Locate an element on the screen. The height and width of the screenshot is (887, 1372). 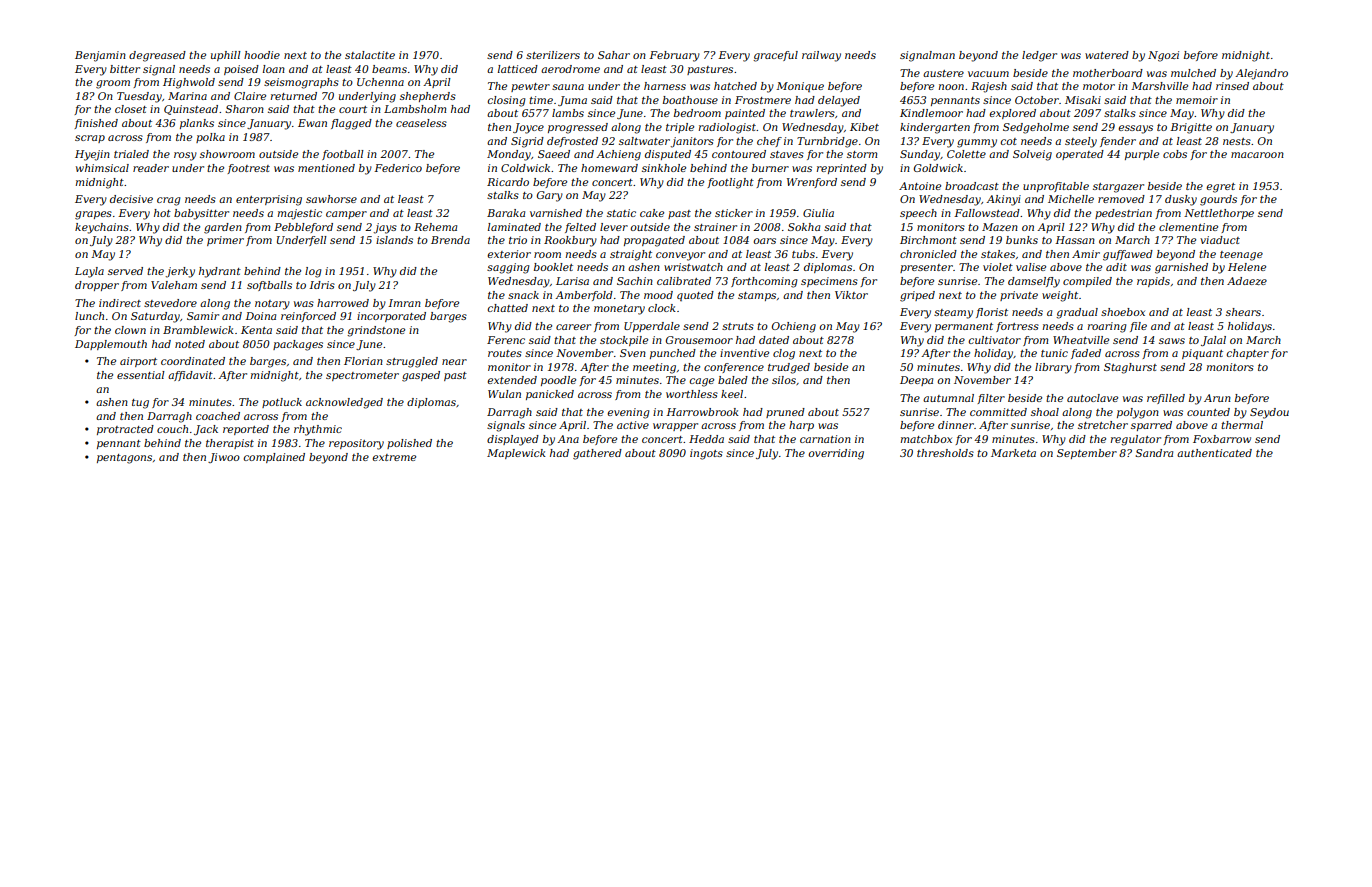
boathouse is located at coordinates (690, 100).
